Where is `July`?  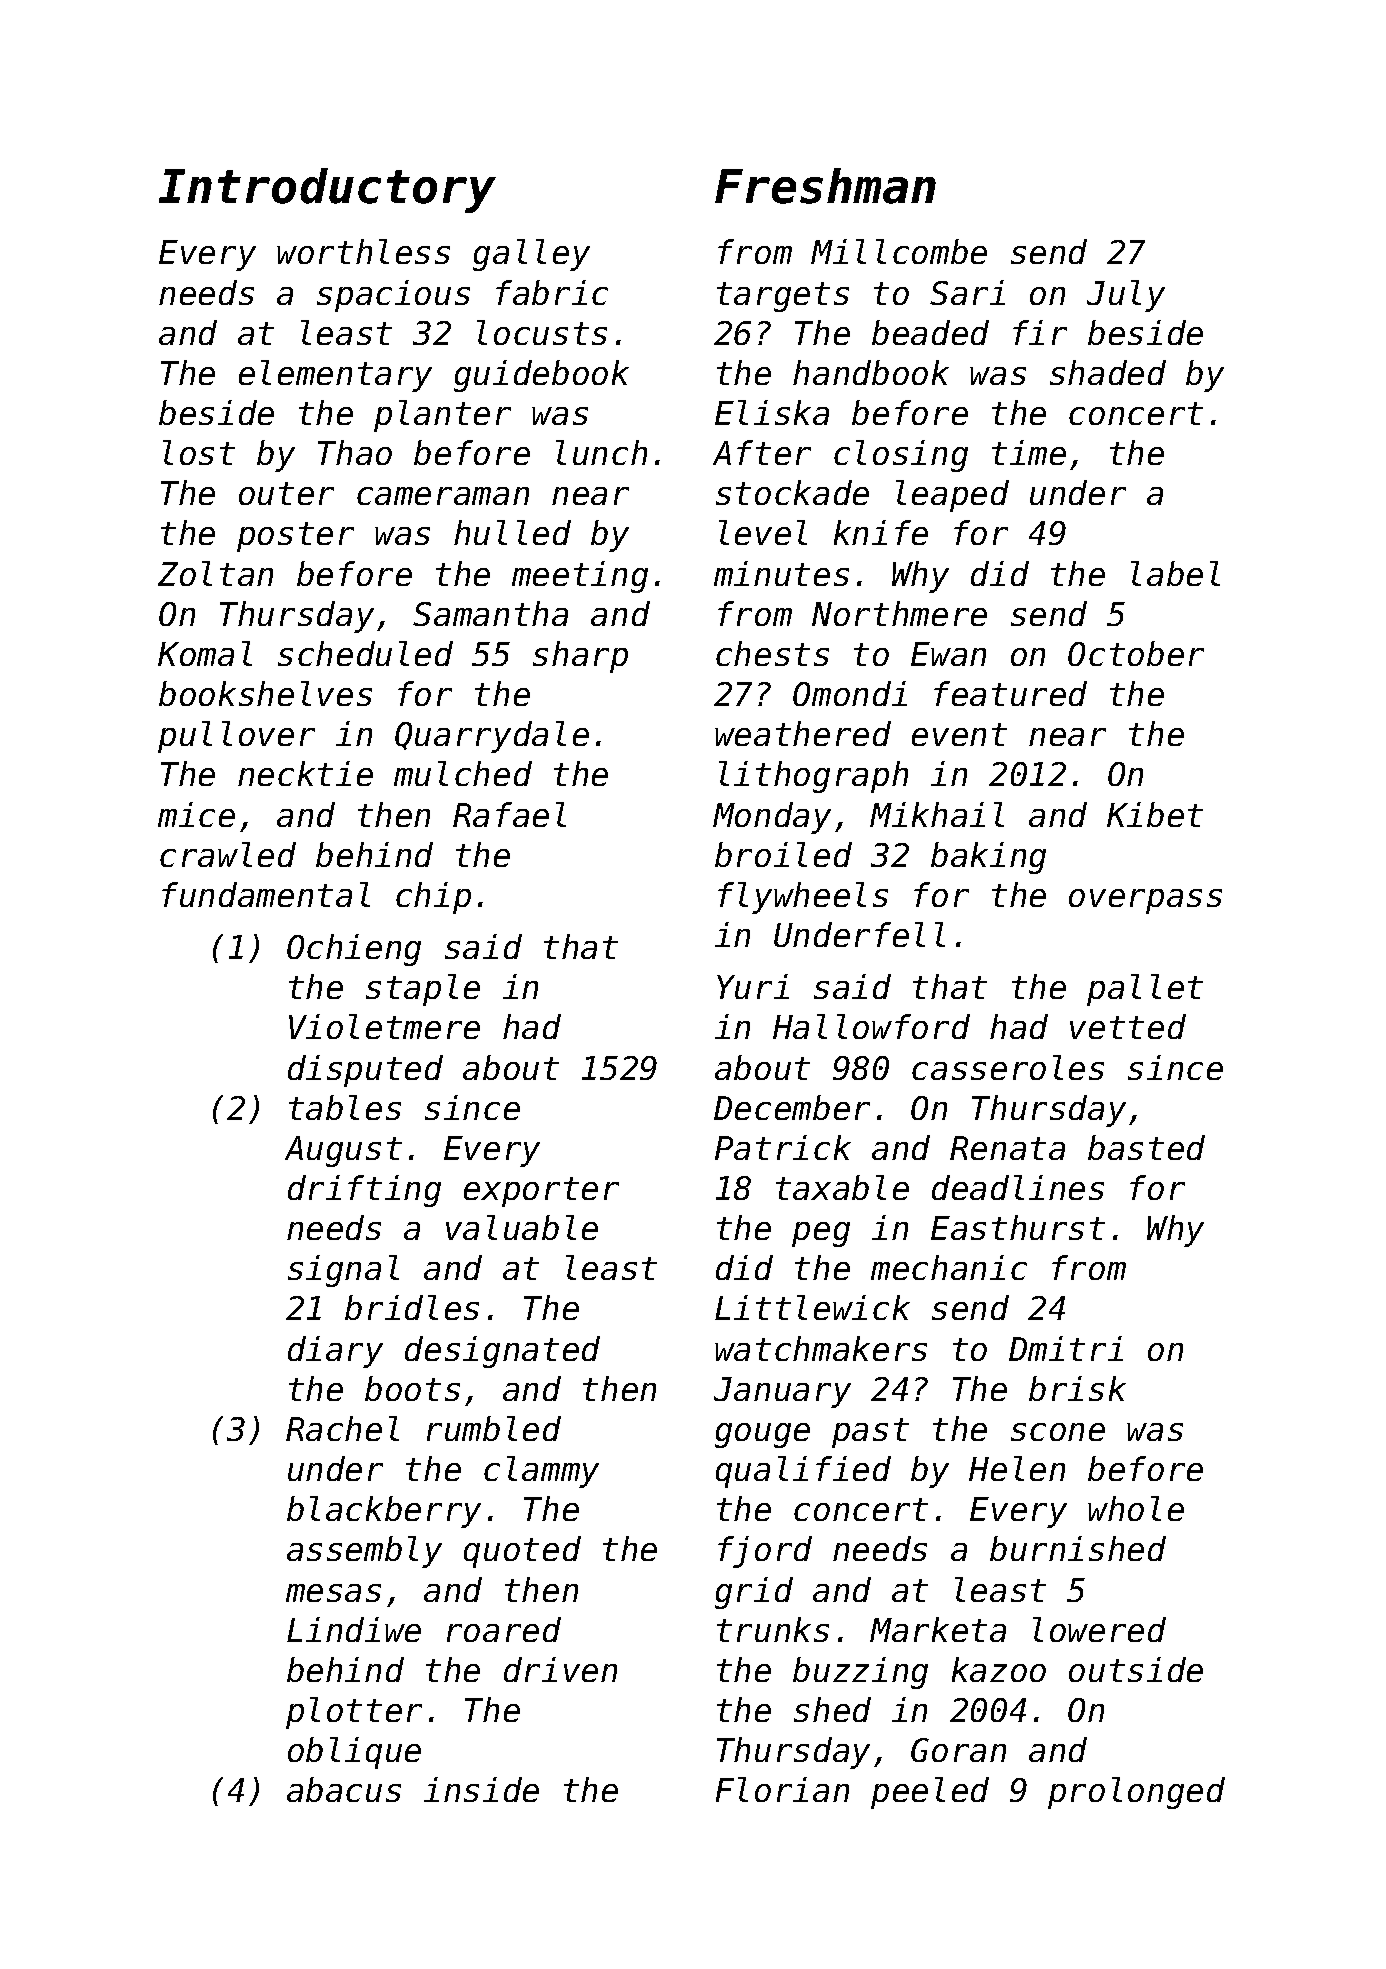
July is located at coordinates (1126, 296).
